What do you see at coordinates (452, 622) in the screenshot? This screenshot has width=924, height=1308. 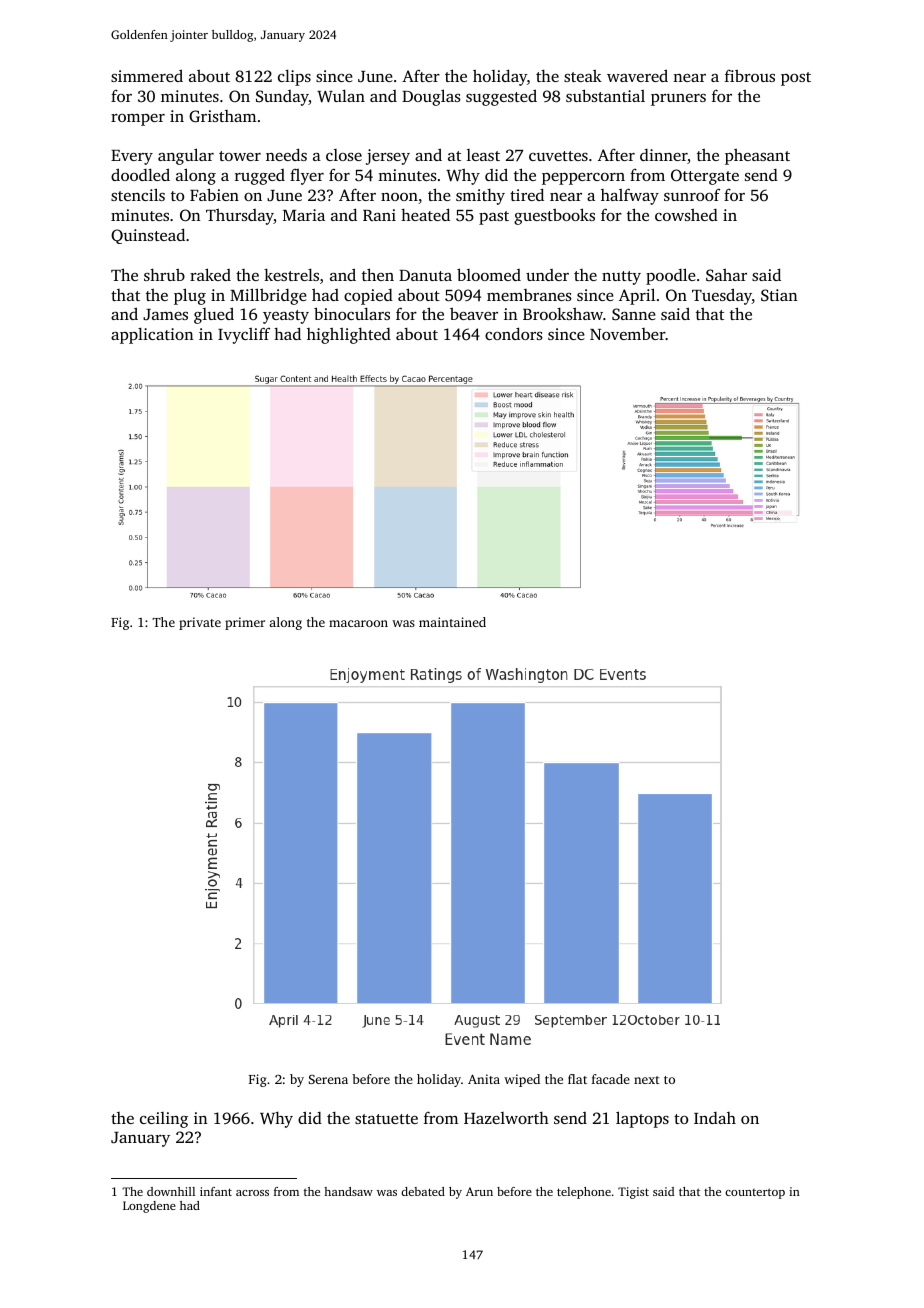 I see `maintained` at bounding box center [452, 622].
